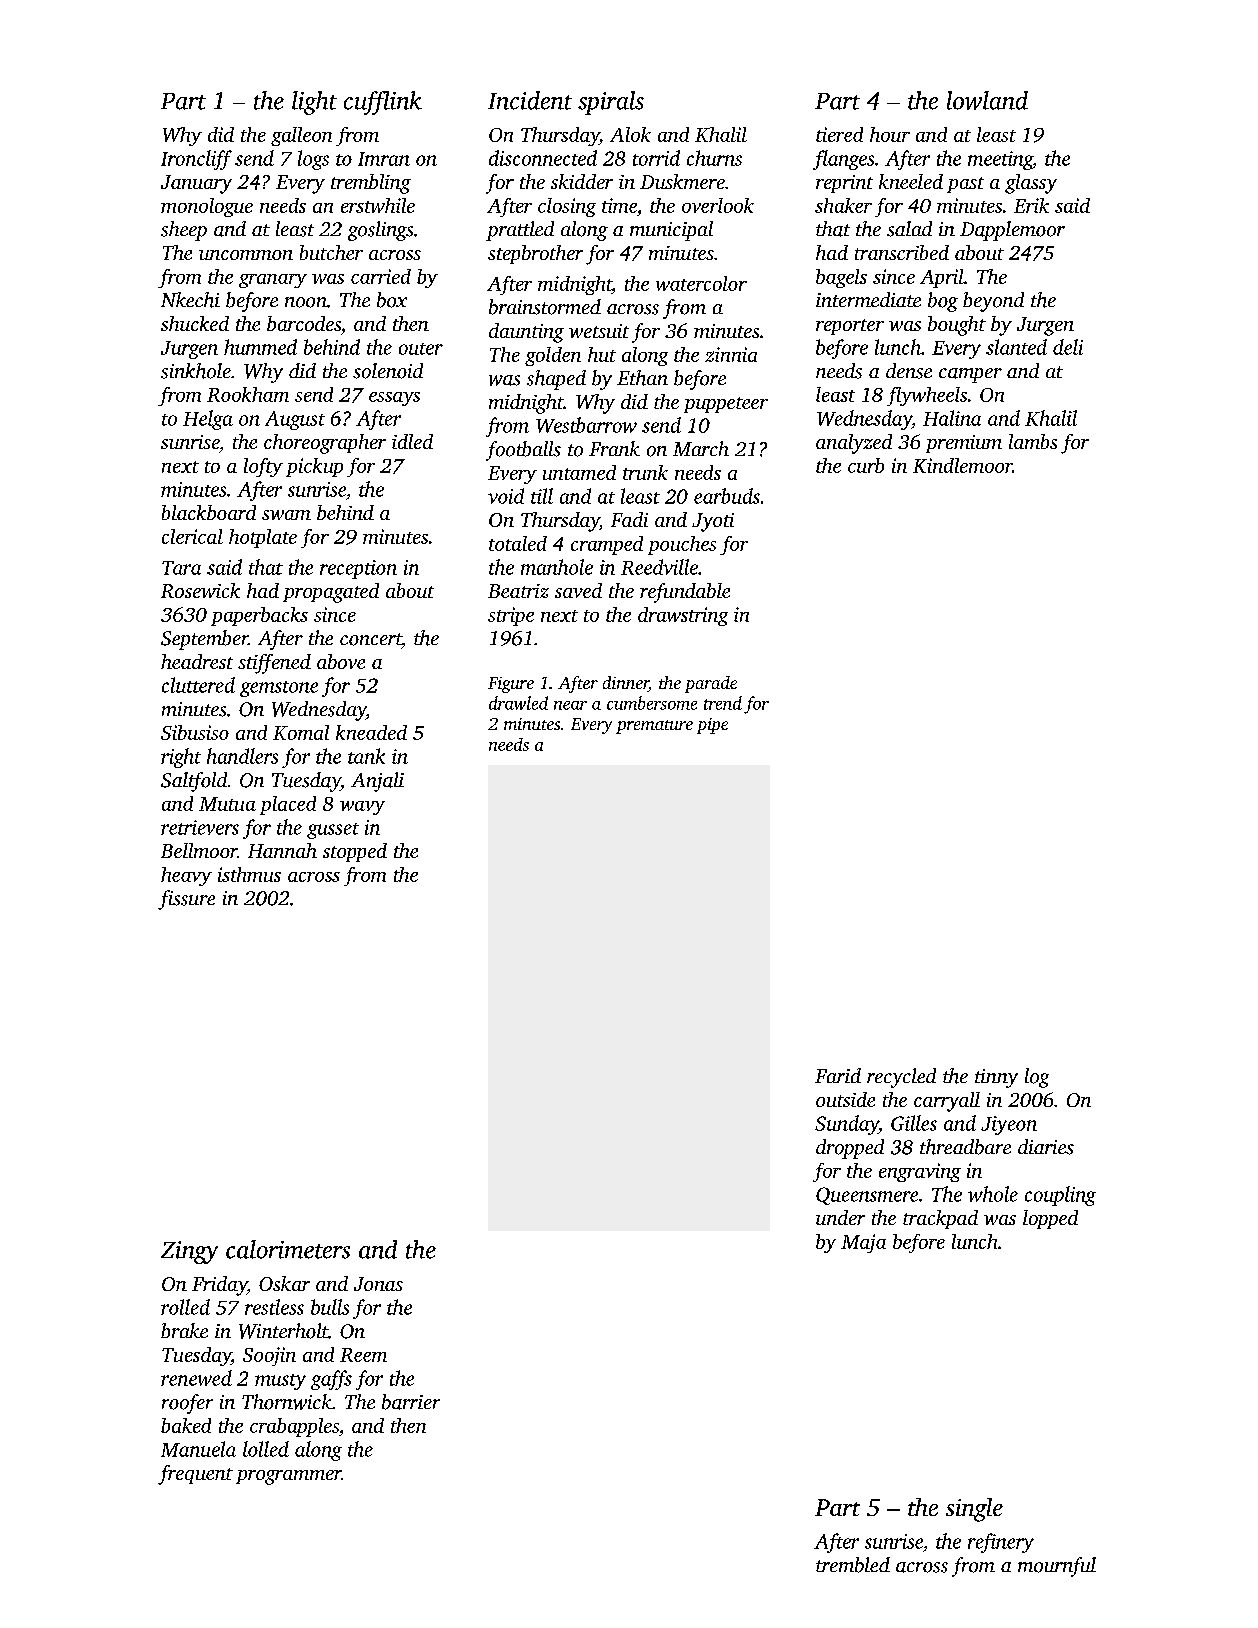  Describe the element at coordinates (853, 1565) in the screenshot. I see `trembled` at that location.
